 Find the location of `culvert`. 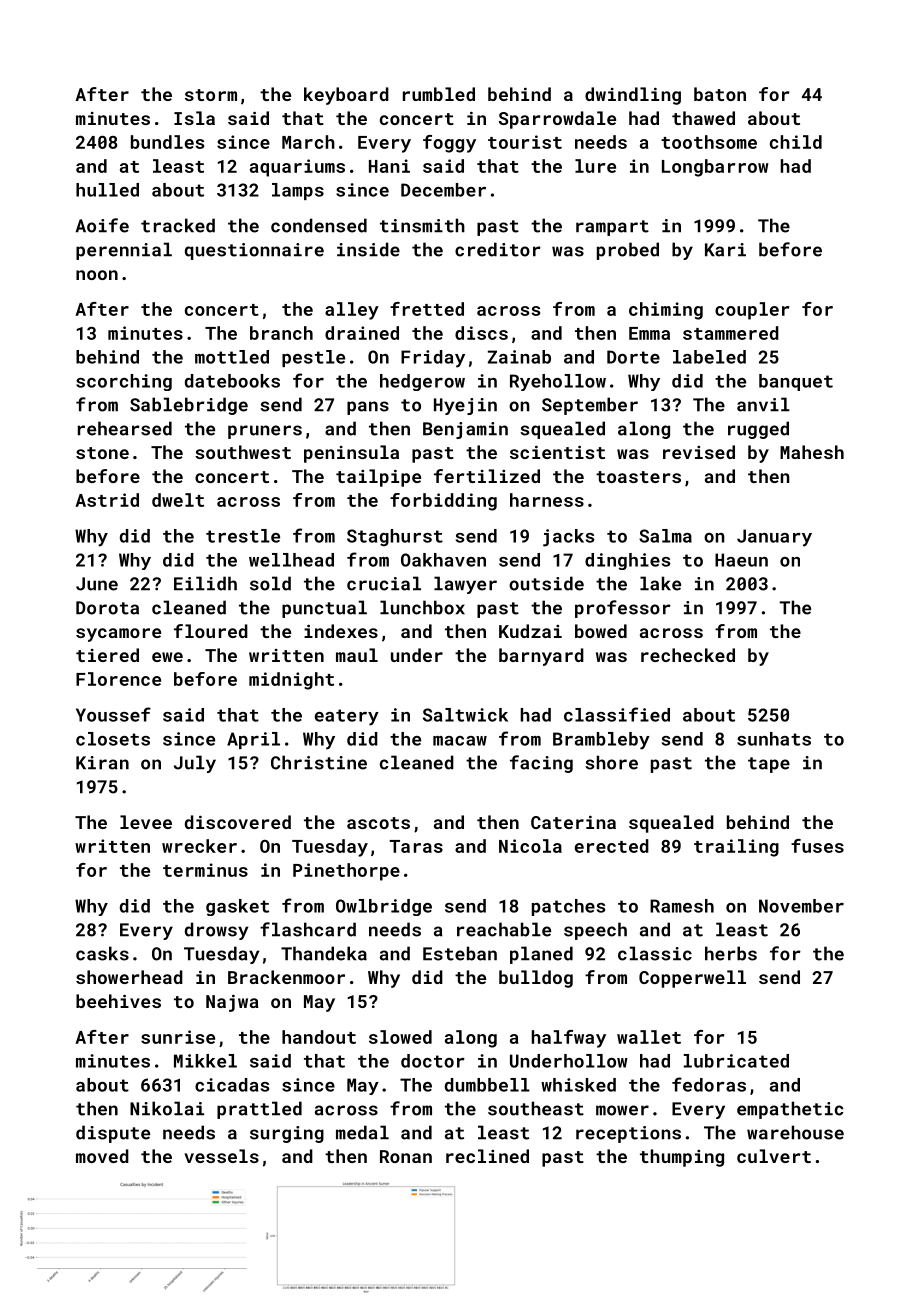

culvert is located at coordinates (774, 1156).
